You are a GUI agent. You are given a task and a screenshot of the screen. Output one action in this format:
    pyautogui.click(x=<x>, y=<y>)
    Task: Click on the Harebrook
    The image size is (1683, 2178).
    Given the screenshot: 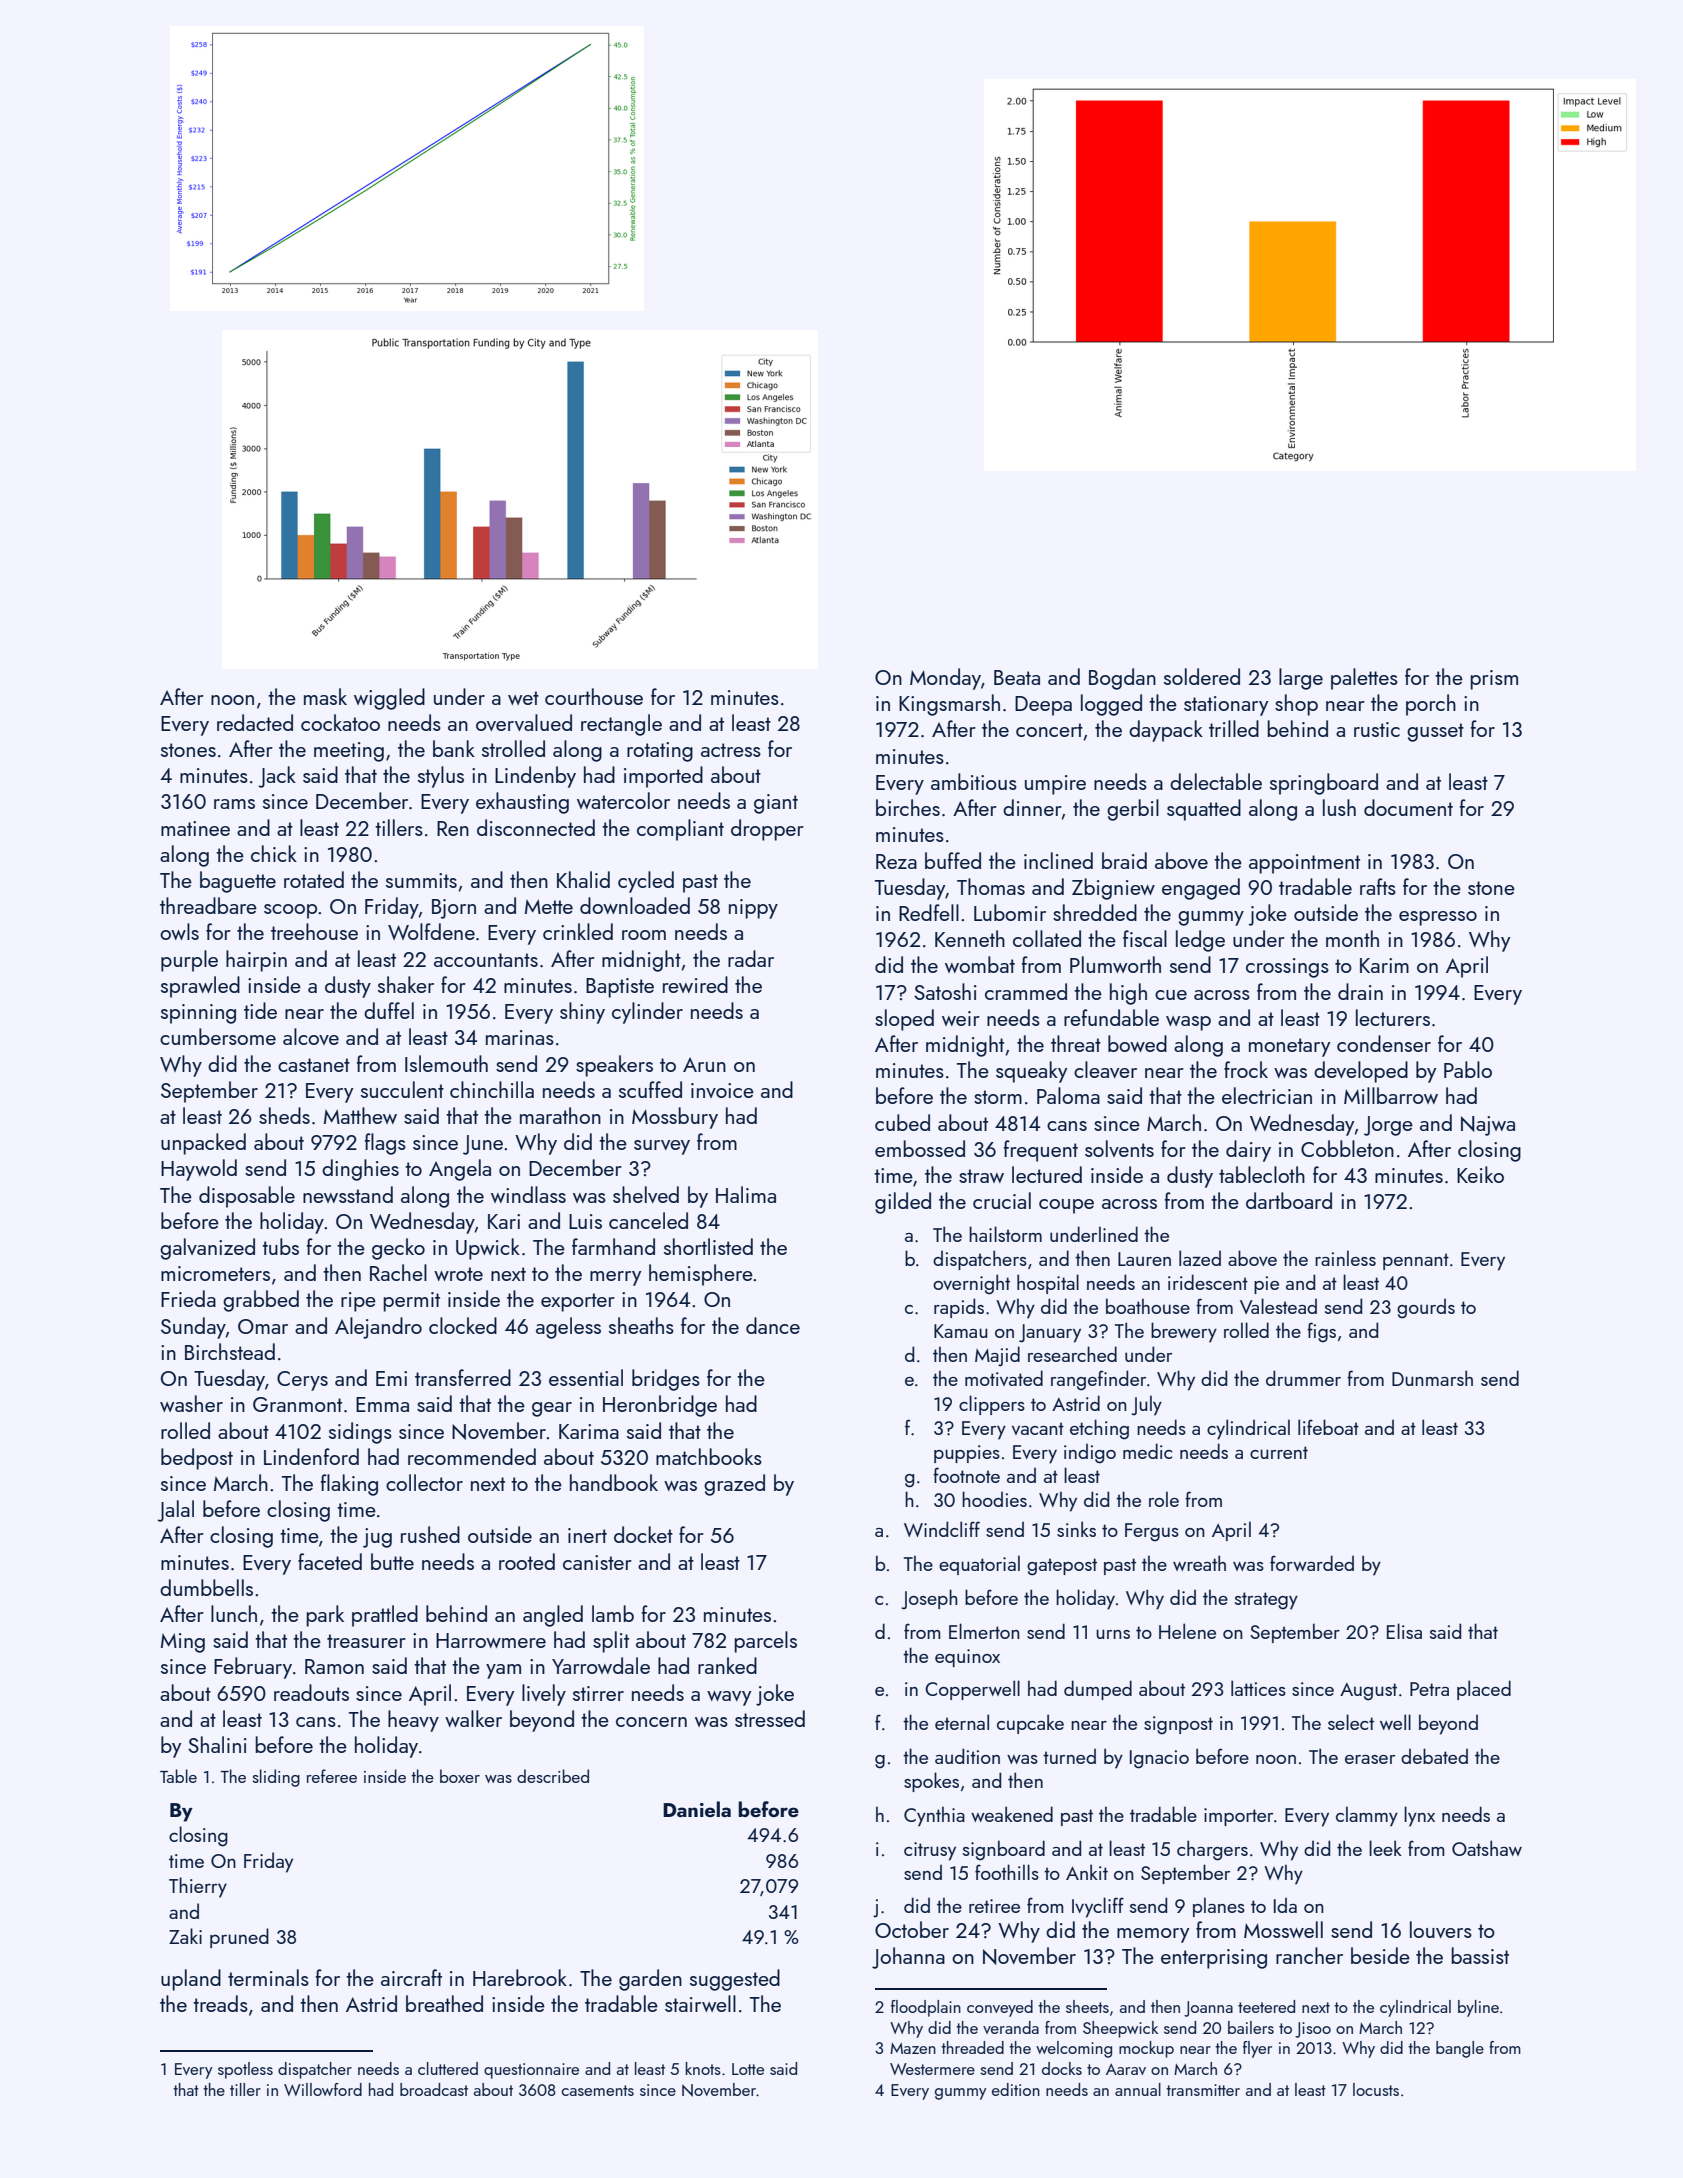 What is the action you would take?
    pyautogui.click(x=520, y=1977)
